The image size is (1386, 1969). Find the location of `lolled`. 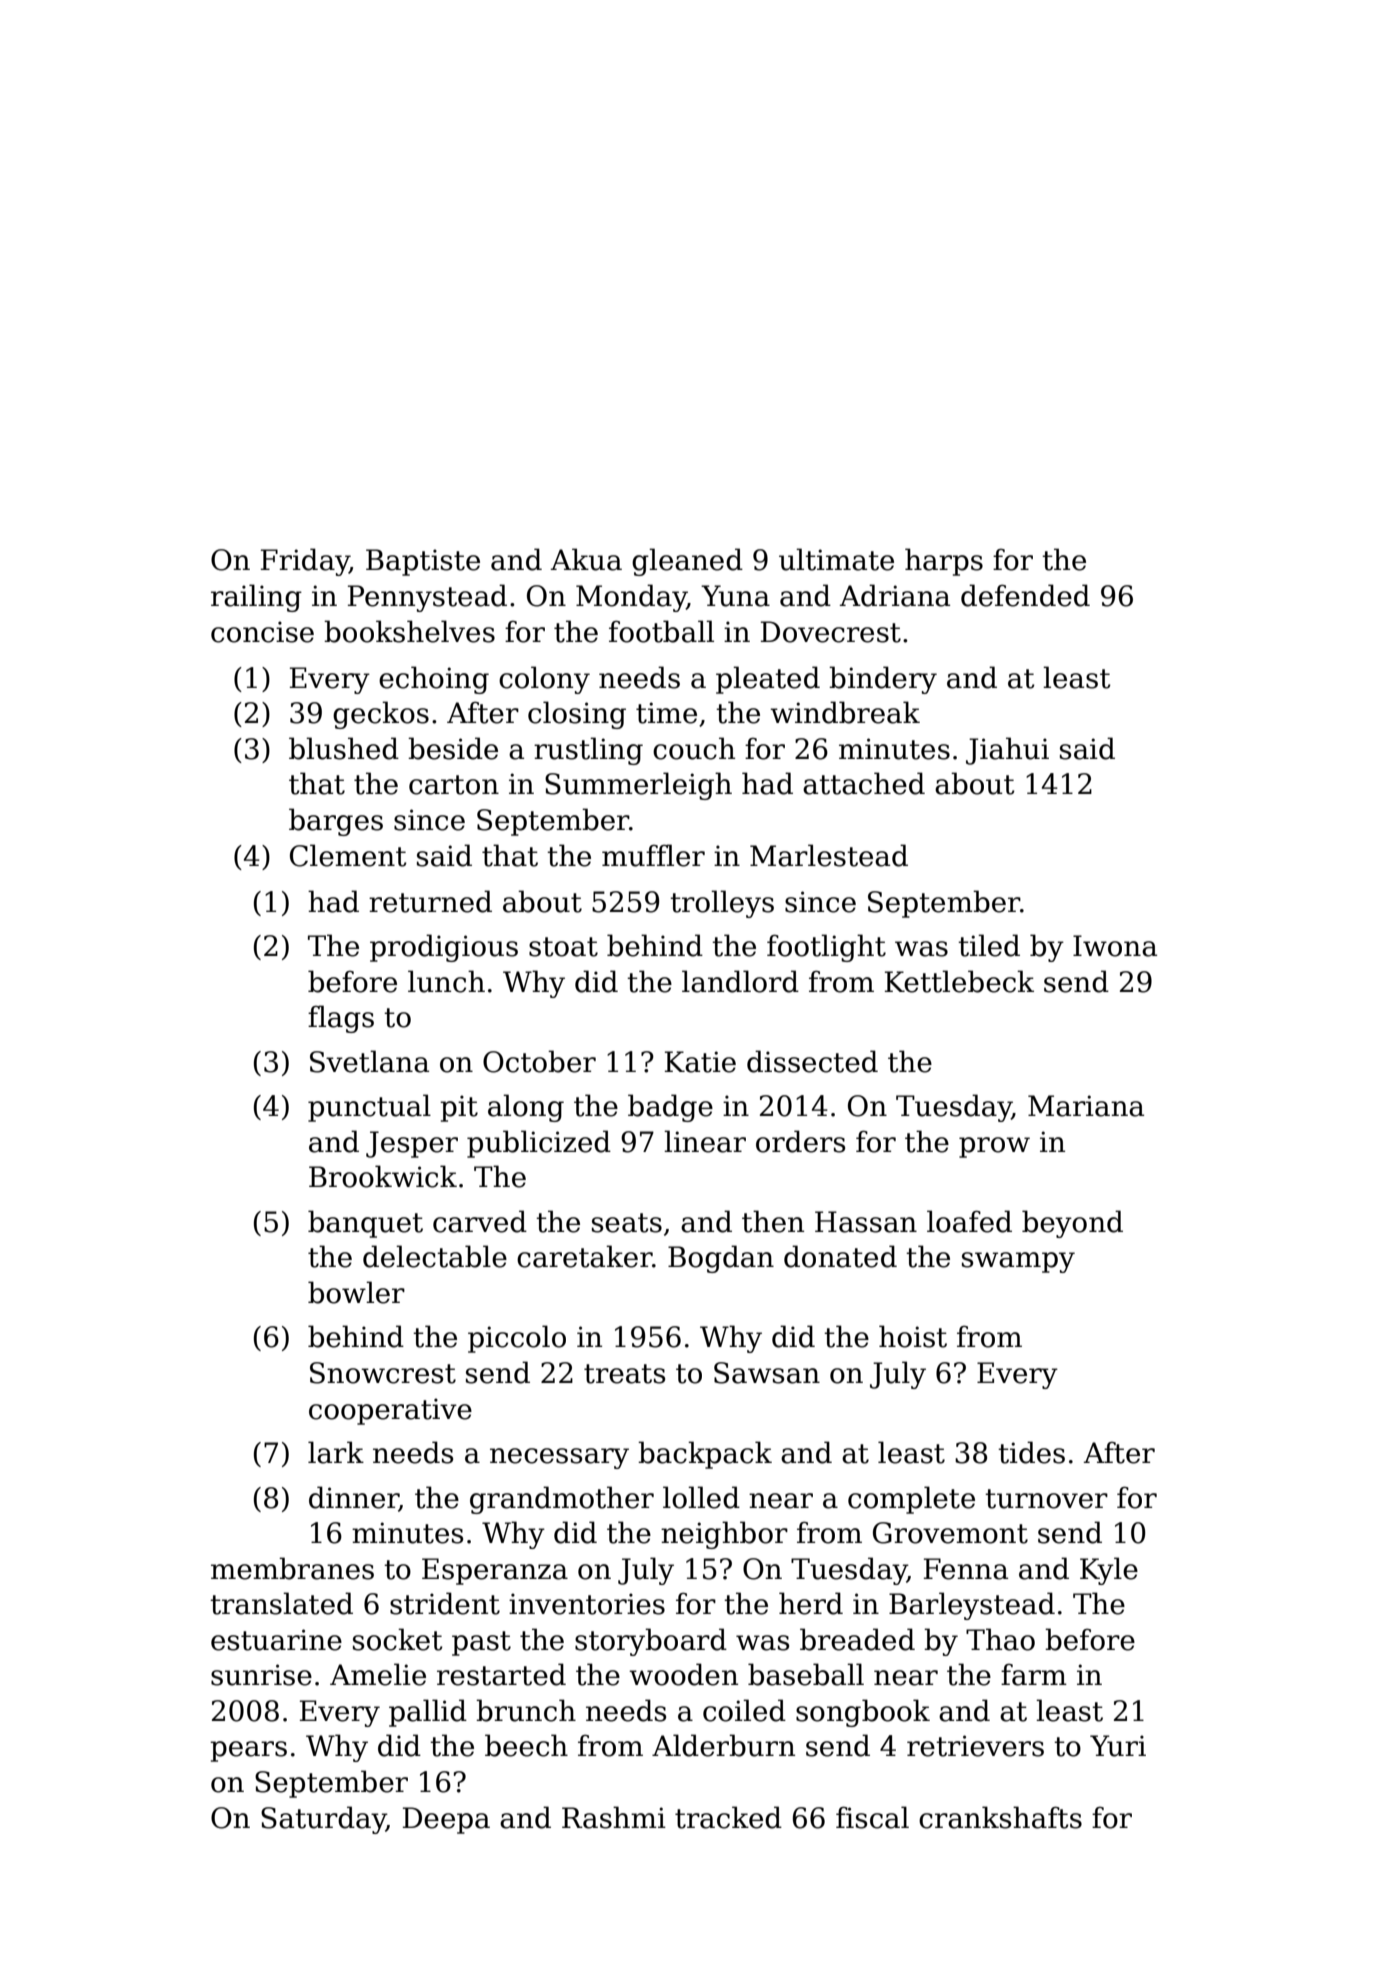

lolled is located at coordinates (701, 1497).
